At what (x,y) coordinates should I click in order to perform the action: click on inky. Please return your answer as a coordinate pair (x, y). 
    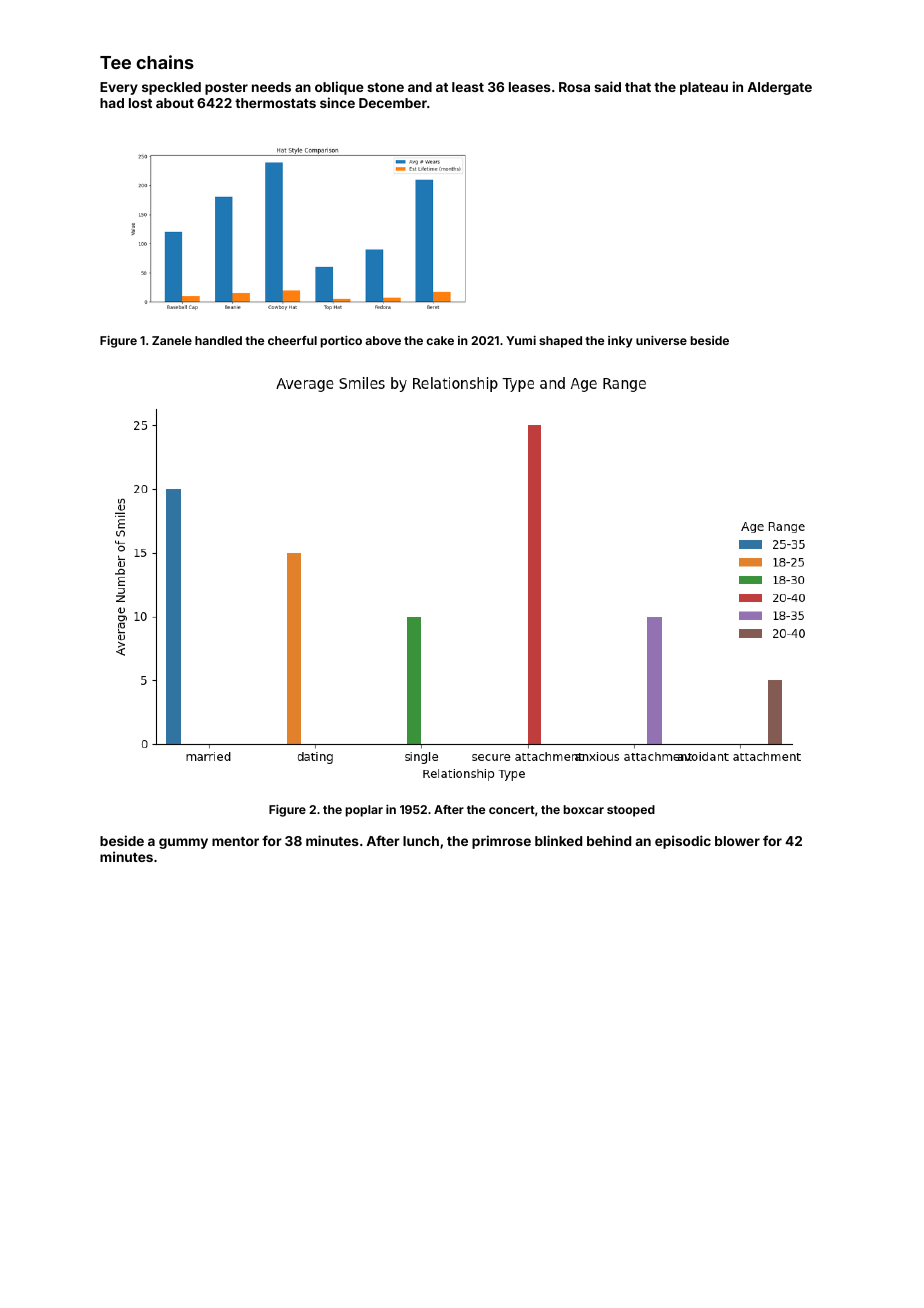
    Looking at the image, I should click on (620, 342).
